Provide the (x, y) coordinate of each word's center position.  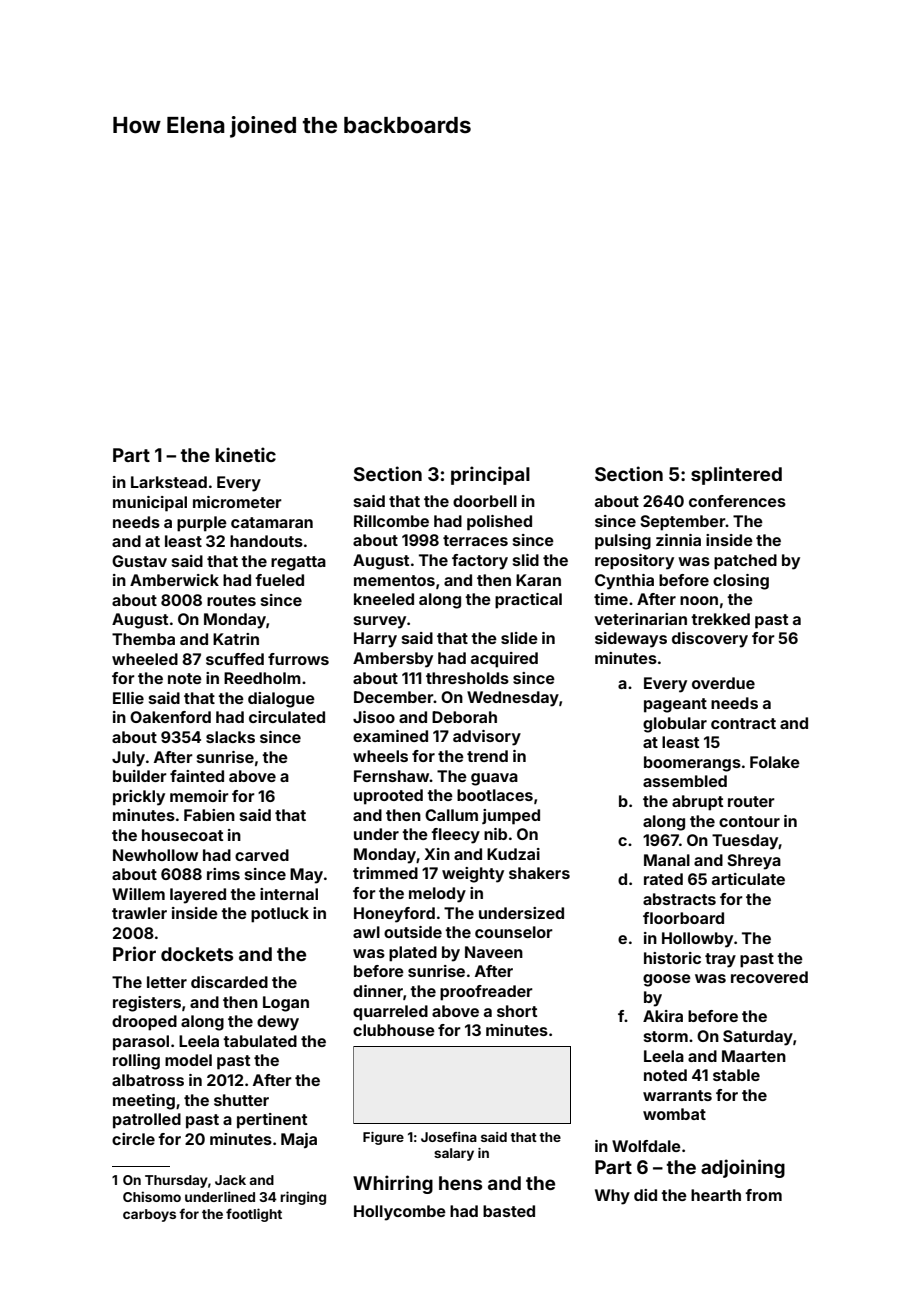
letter (167, 982)
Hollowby (697, 940)
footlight (254, 1215)
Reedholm (262, 678)
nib (495, 834)
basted (509, 1211)
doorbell (485, 501)
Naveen (494, 952)
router (751, 801)
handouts (266, 541)
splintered (736, 475)
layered (198, 896)
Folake (775, 762)
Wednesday (513, 699)
